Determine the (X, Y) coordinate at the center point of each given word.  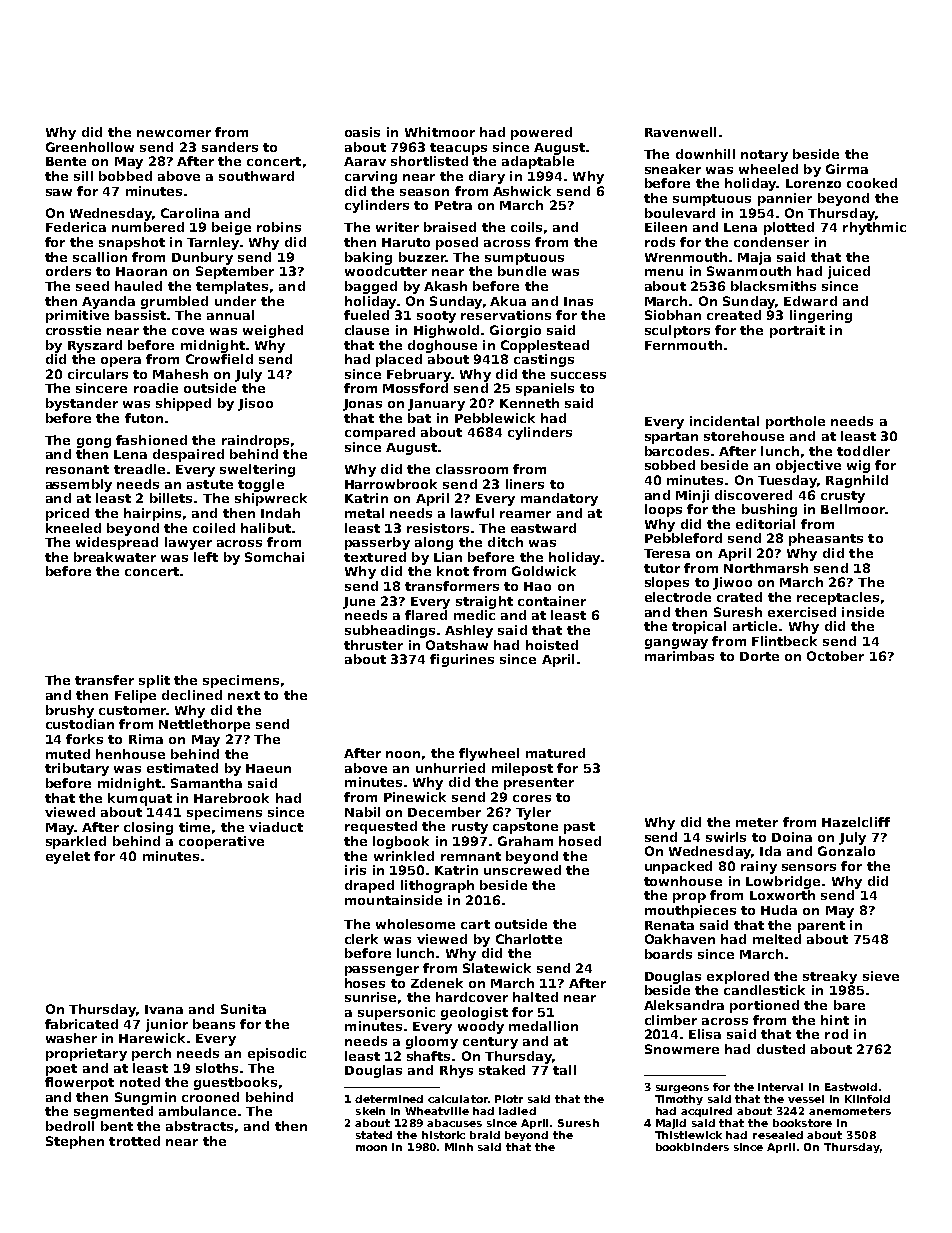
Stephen (75, 1142)
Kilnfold (867, 1099)
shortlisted (429, 161)
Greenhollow (90, 147)
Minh (459, 1147)
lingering (821, 316)
